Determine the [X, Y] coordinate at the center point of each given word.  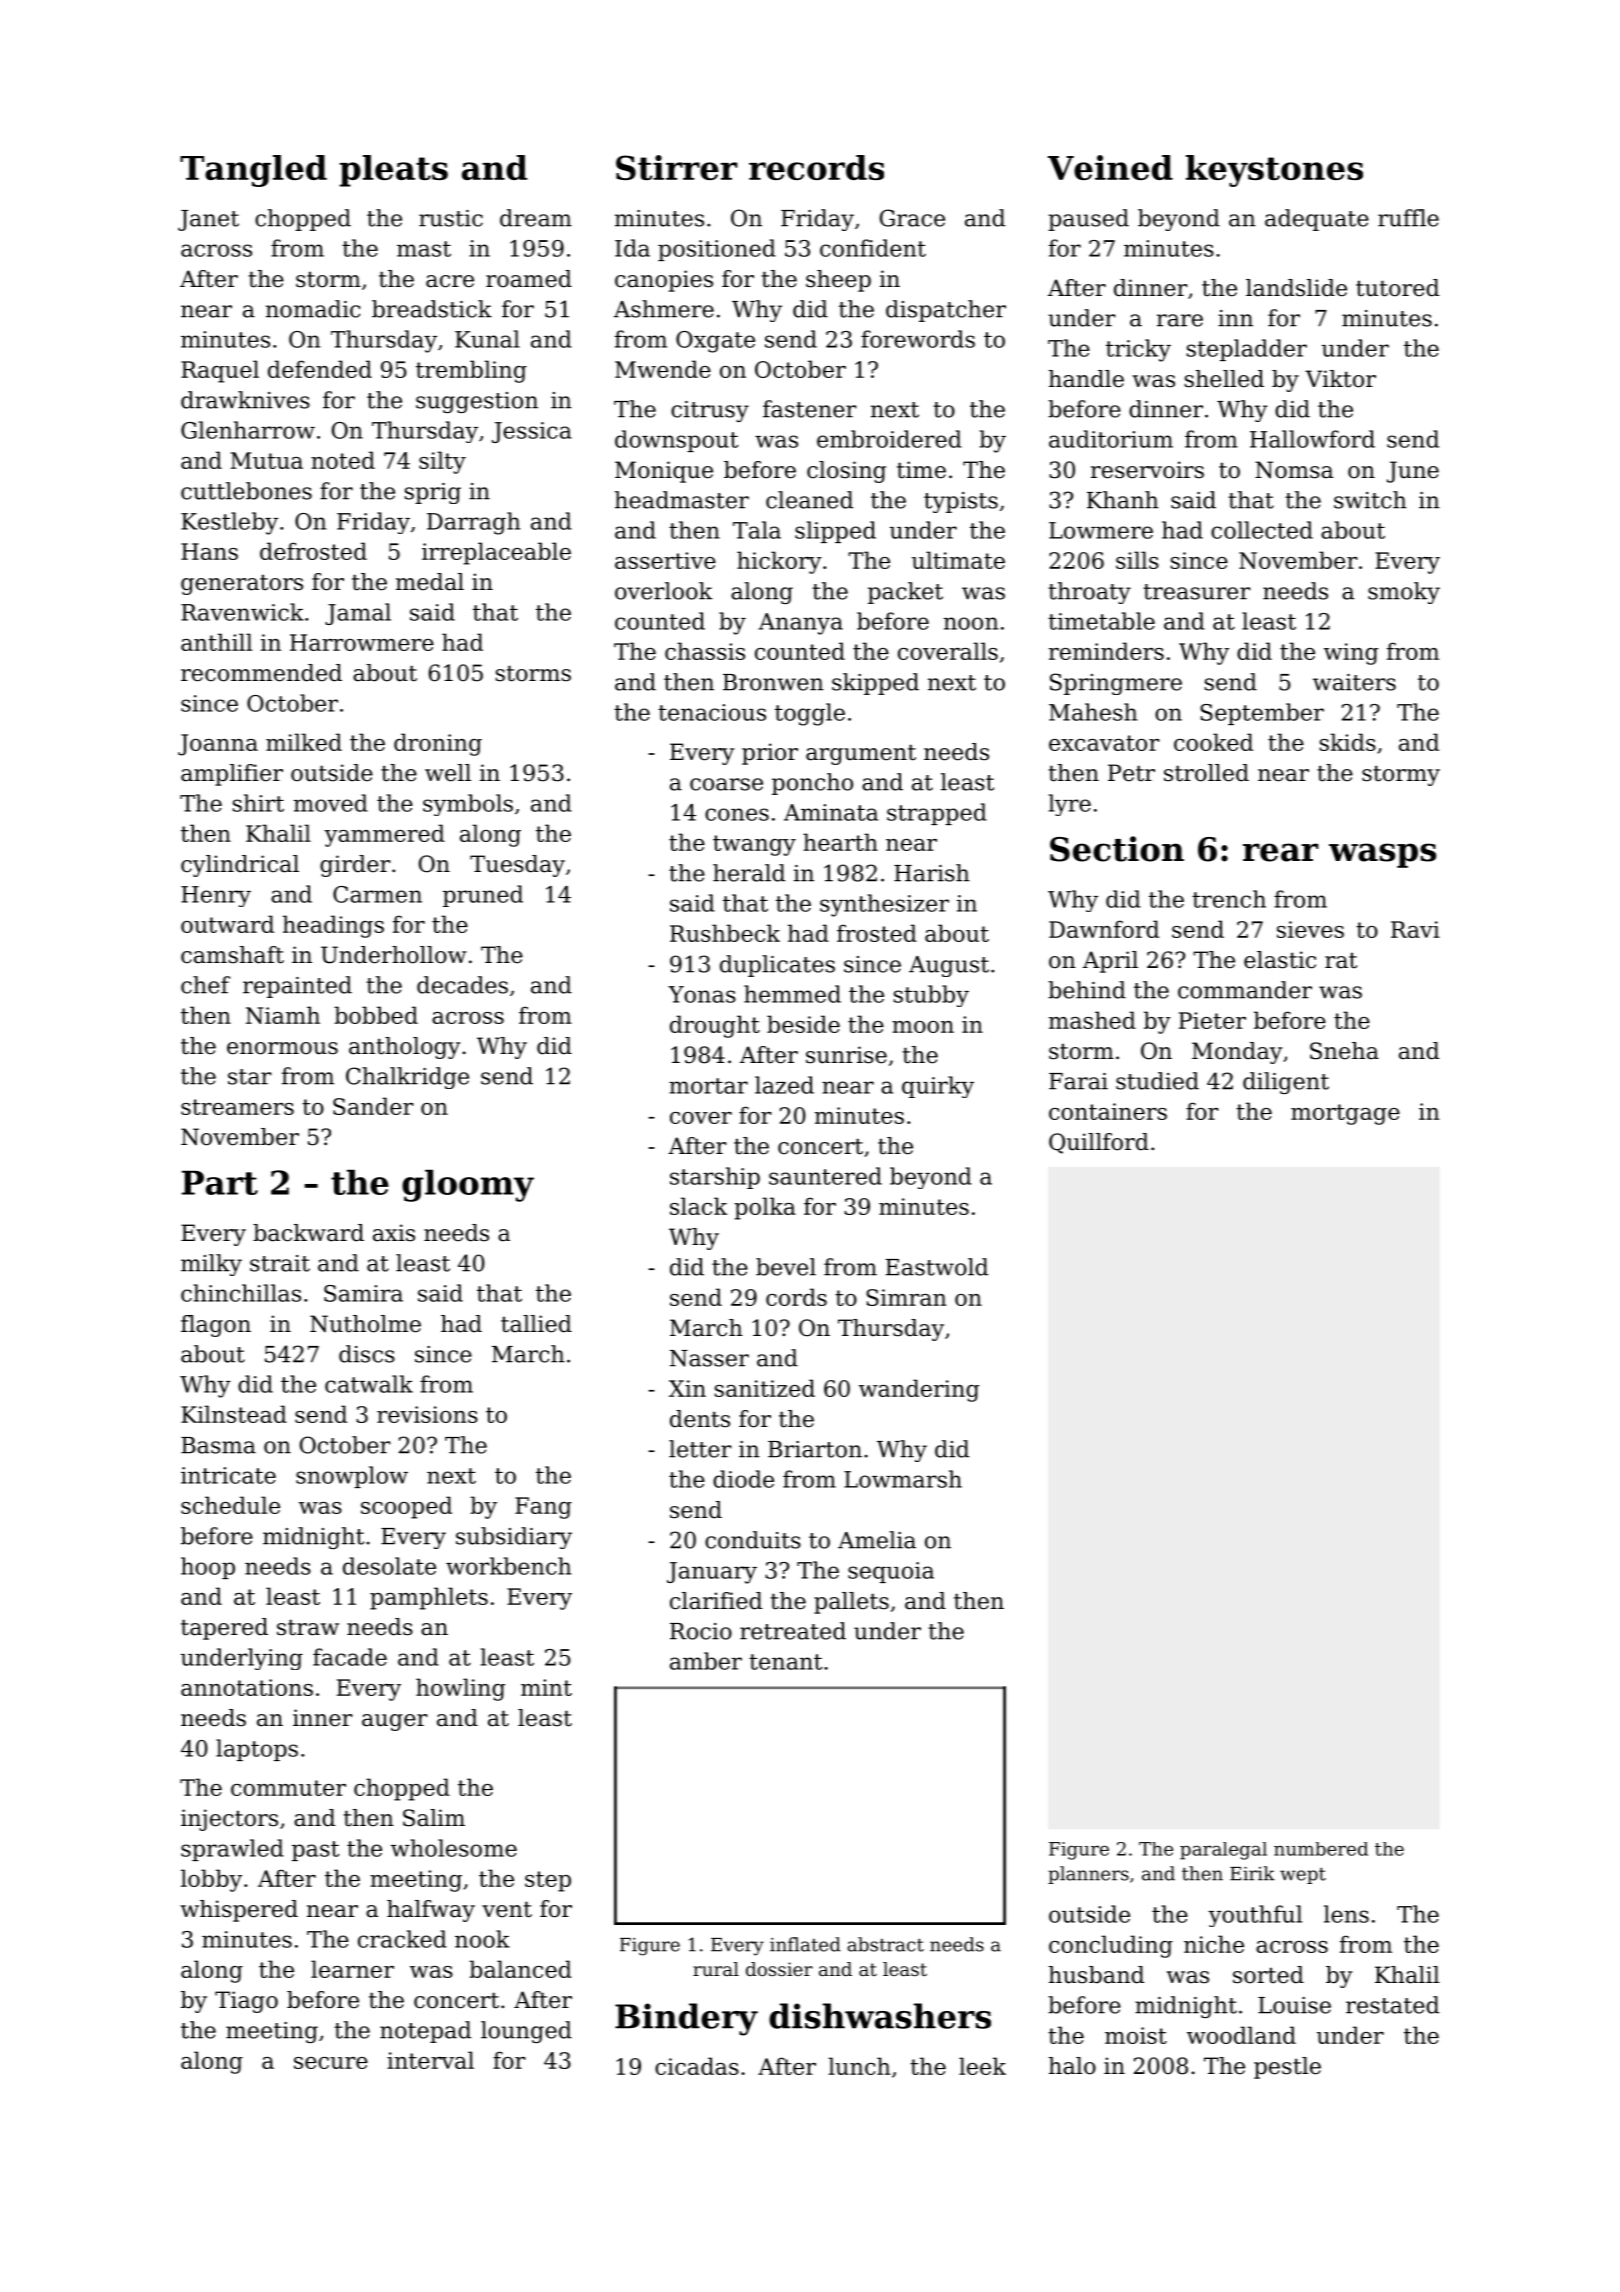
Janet [208, 220]
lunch [859, 2066]
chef [205, 985]
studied [1157, 1081]
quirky [938, 1087]
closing [846, 472]
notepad [425, 2032]
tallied [536, 1324]
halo [1072, 2066]
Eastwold [936, 1267]
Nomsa [1294, 470]
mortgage [1345, 1114]
